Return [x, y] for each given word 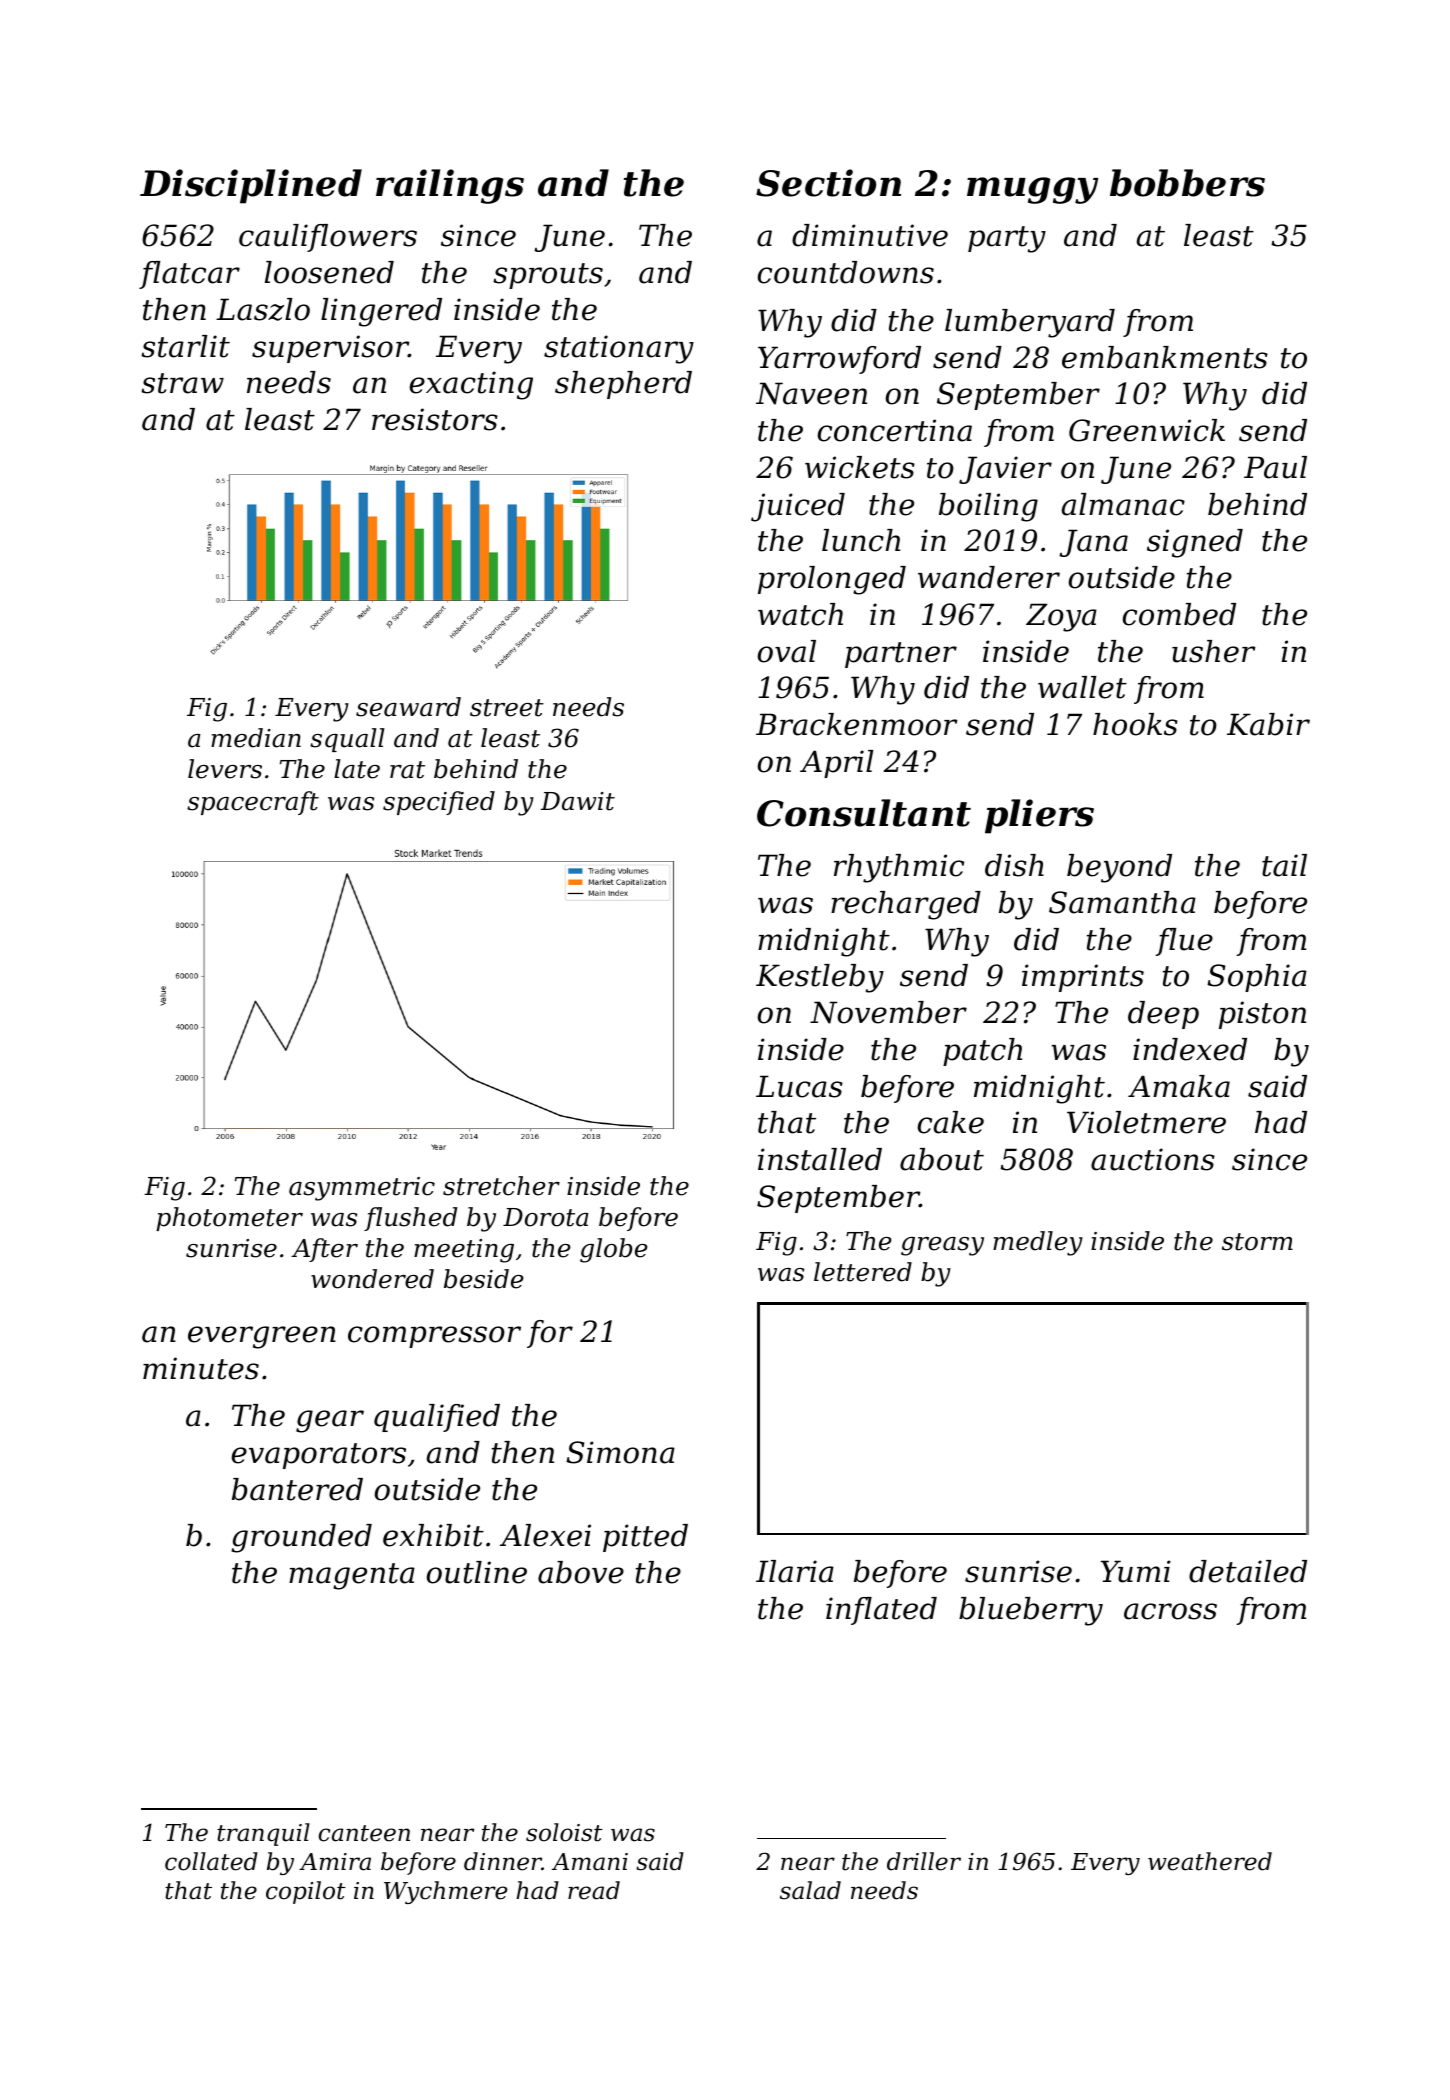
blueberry [1031, 1611]
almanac [1123, 504]
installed [820, 1159]
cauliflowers [328, 238]
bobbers [1187, 183]
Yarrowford [839, 360]
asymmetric [362, 1189]
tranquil [263, 1834]
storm [1257, 1242]
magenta [352, 1576]
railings [450, 186]
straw [182, 383]
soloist [564, 1832]
